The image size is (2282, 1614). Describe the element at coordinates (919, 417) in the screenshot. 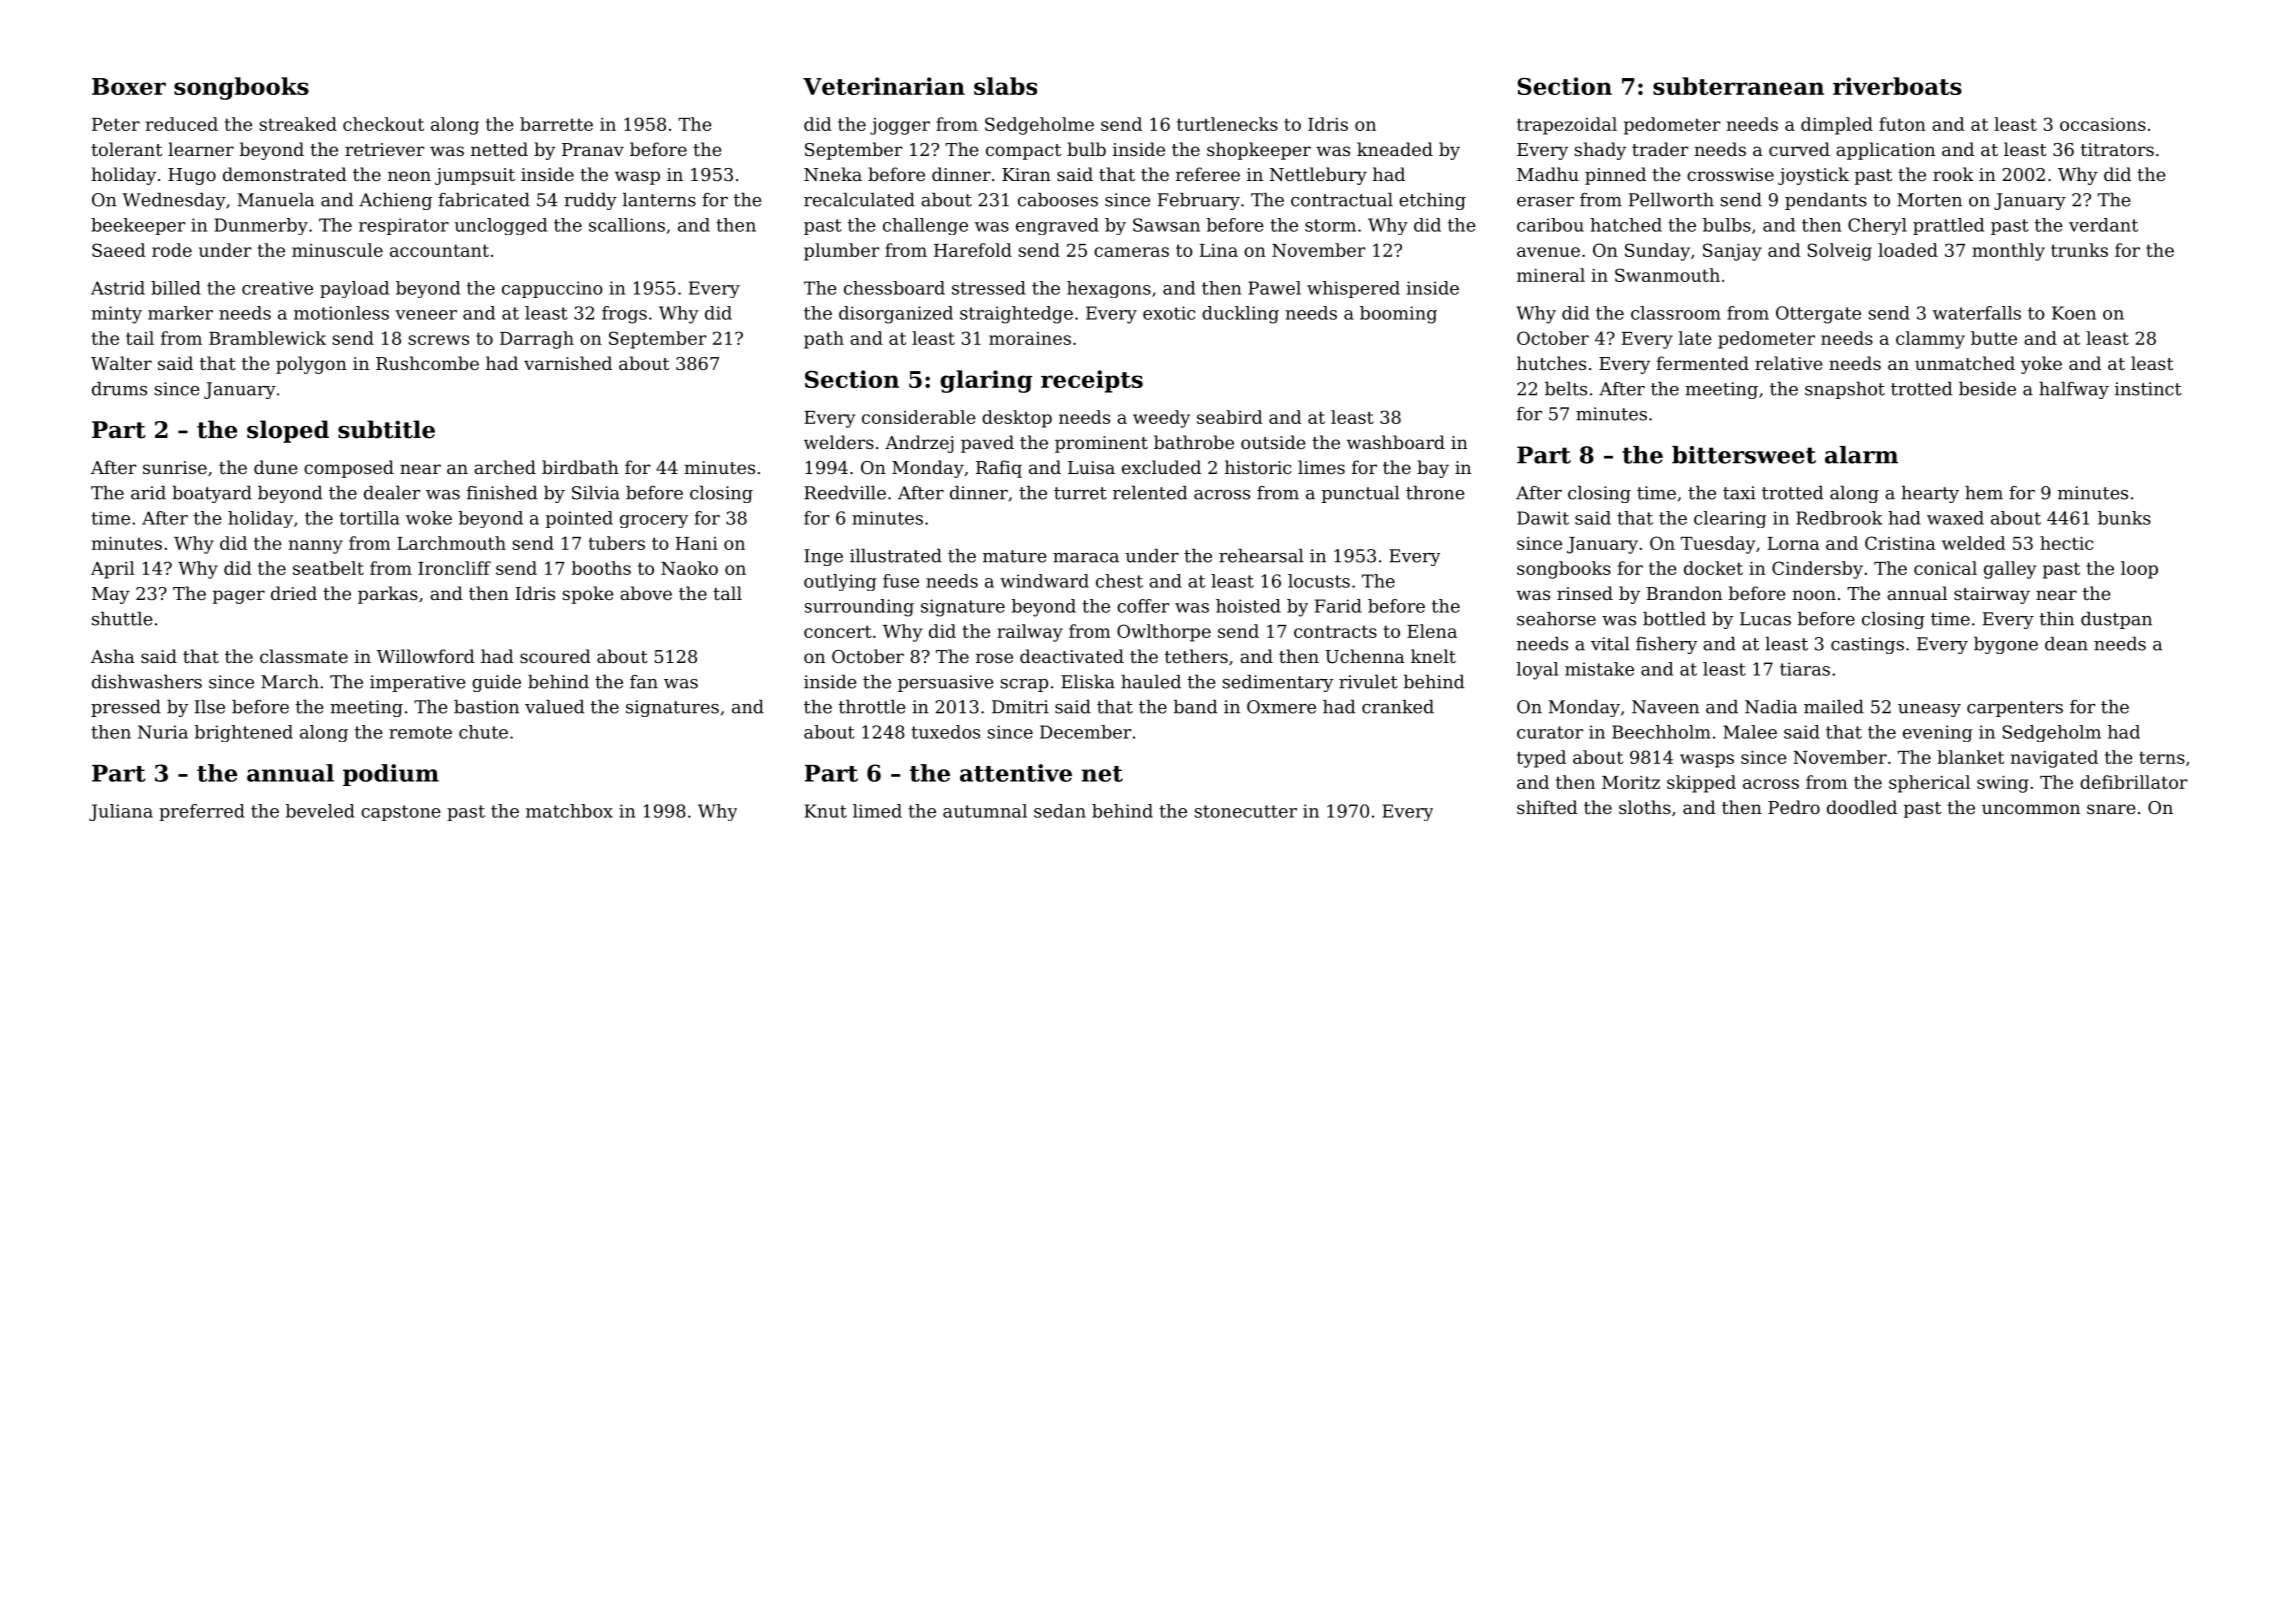

I see `considerable` at that location.
